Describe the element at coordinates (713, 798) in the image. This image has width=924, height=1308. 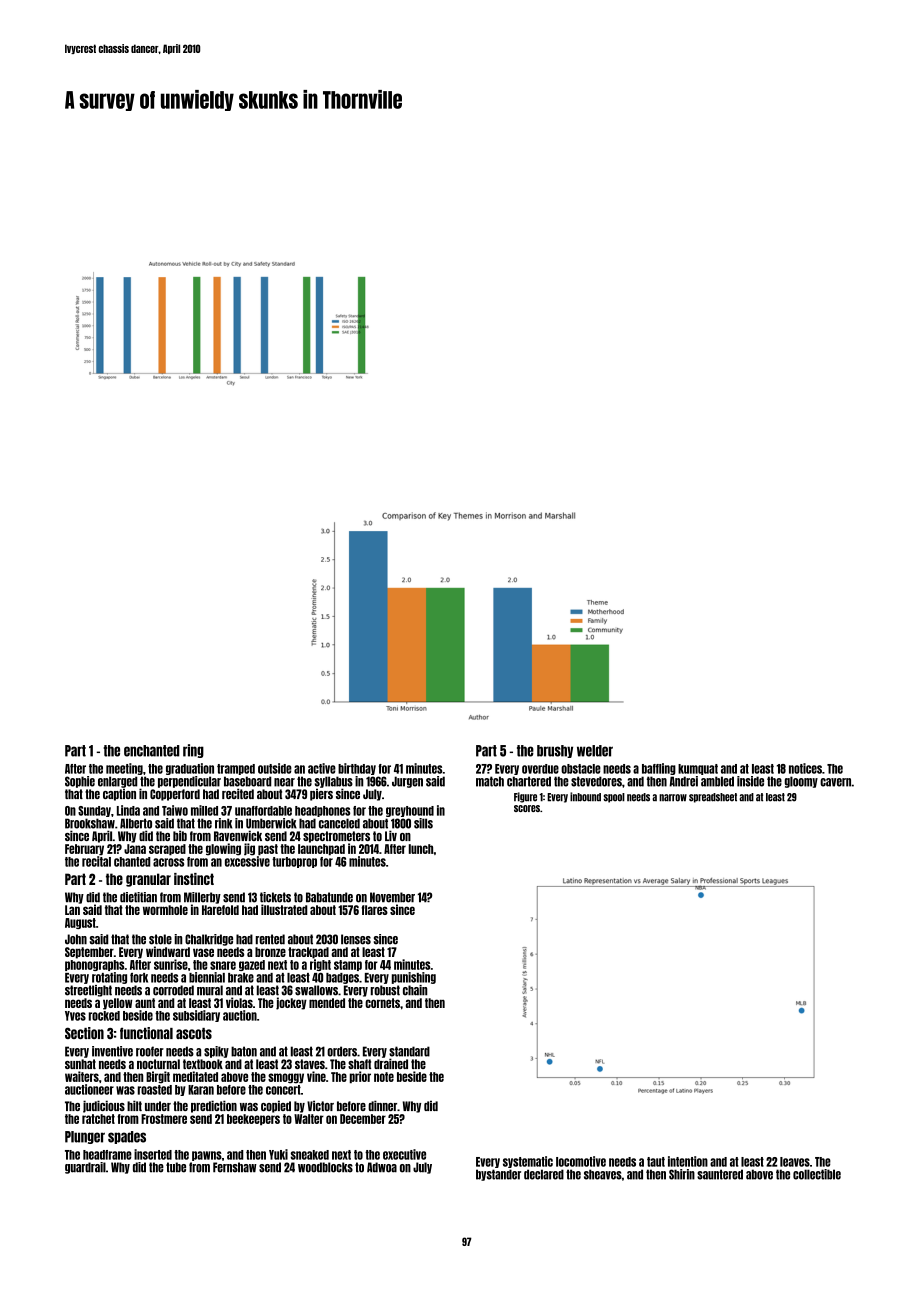
I see `spreadsheet` at that location.
